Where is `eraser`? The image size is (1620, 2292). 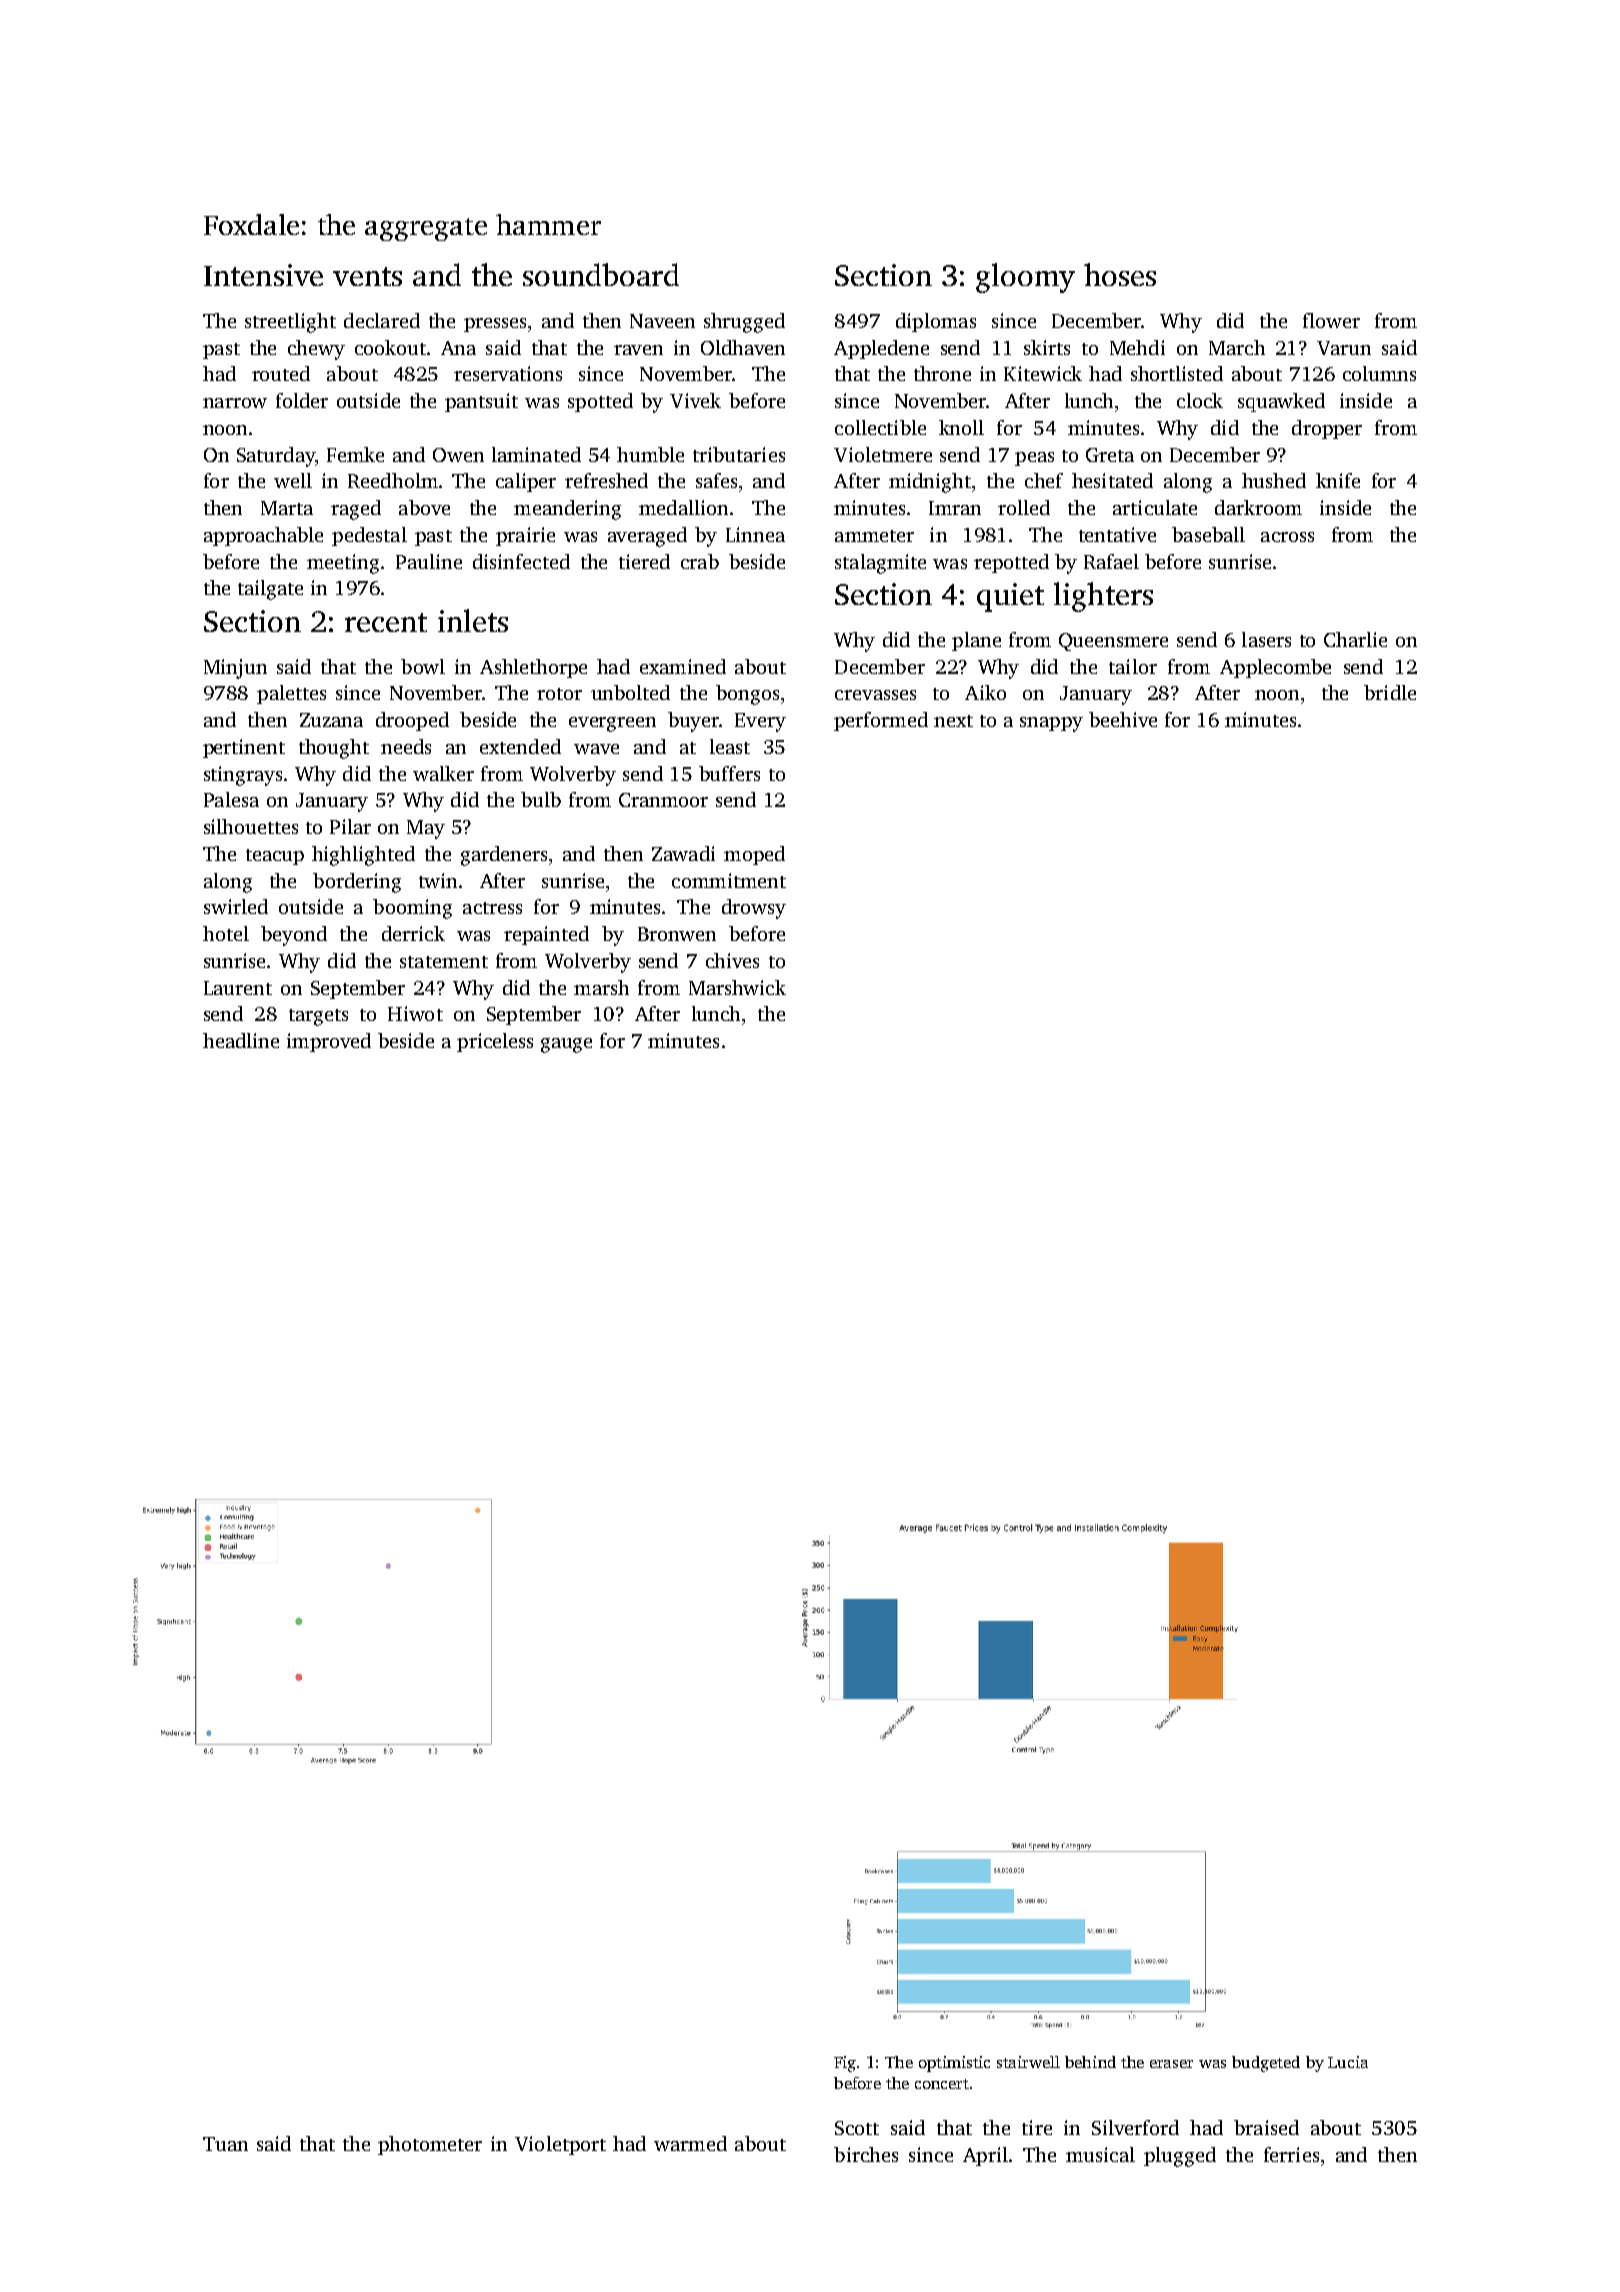 eraser is located at coordinates (1171, 2064).
